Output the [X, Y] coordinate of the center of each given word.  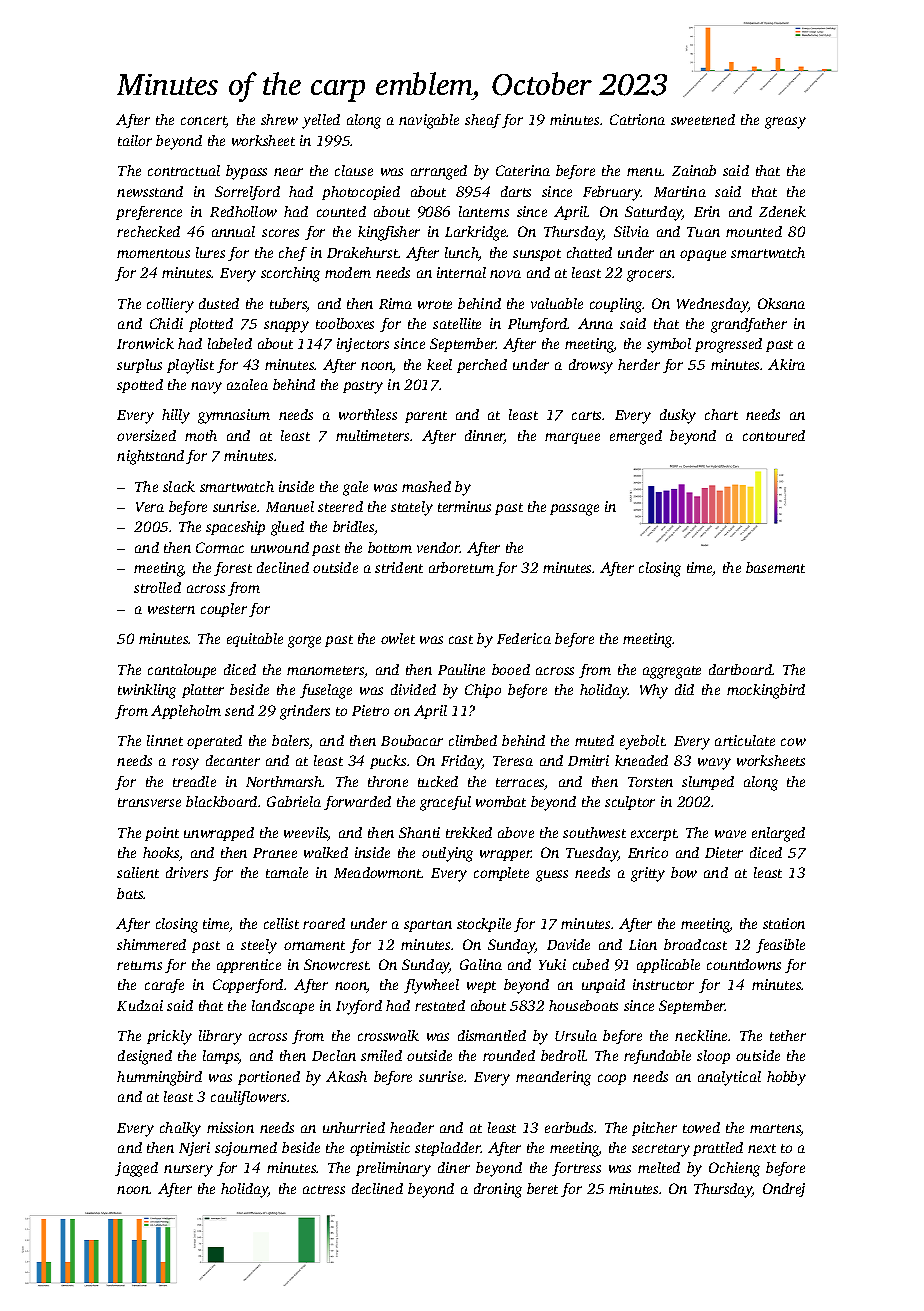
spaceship [235, 528]
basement [775, 567]
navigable [429, 121]
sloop [713, 1057]
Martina [680, 191]
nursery [188, 1171]
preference [149, 213]
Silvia [631, 231]
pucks [388, 762]
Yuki [552, 964]
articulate [745, 740]
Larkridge [476, 233]
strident [399, 567]
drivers [187, 872]
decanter [233, 760]
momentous [153, 253]
